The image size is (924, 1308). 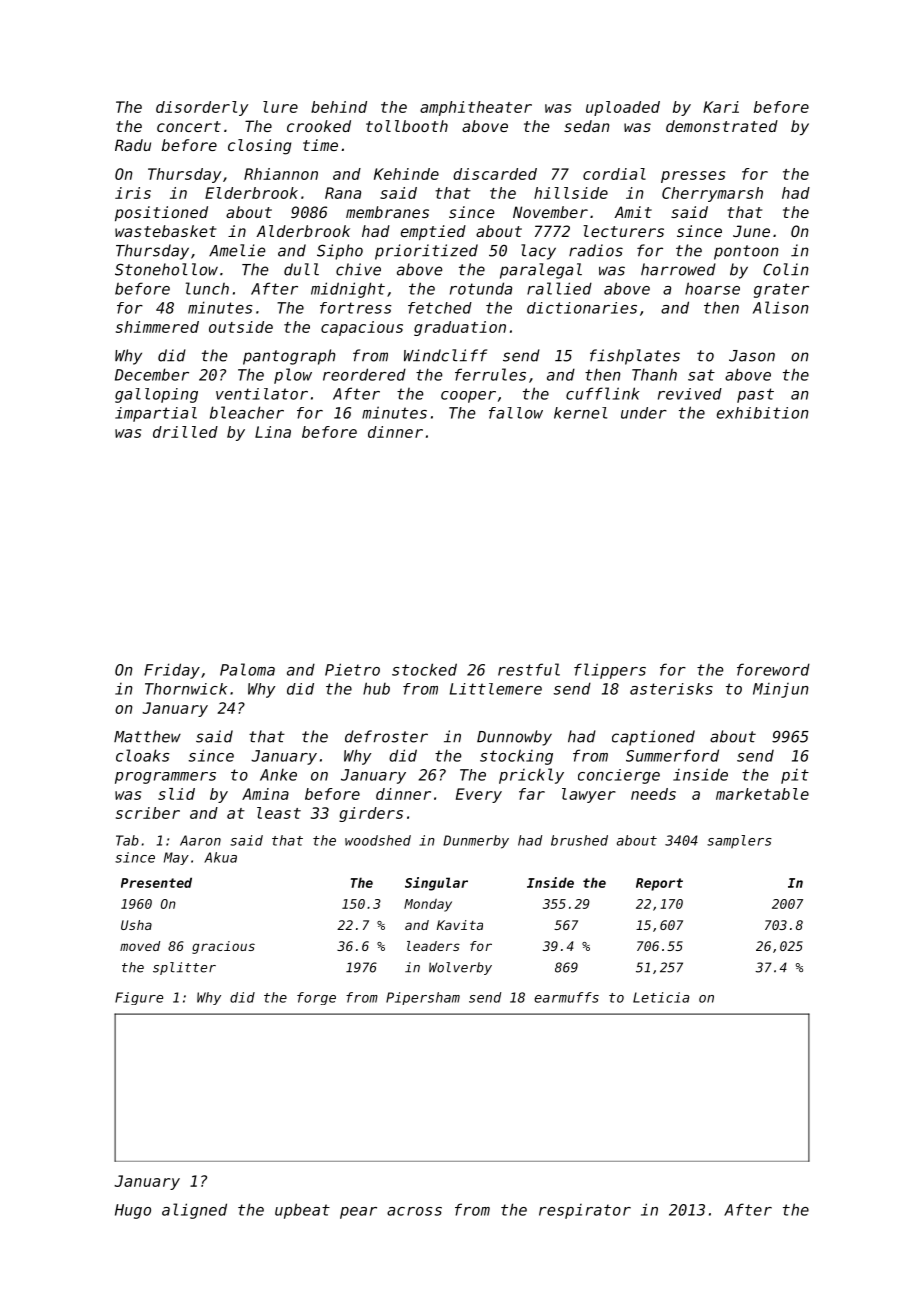 I want to click on across, so click(x=414, y=1211).
